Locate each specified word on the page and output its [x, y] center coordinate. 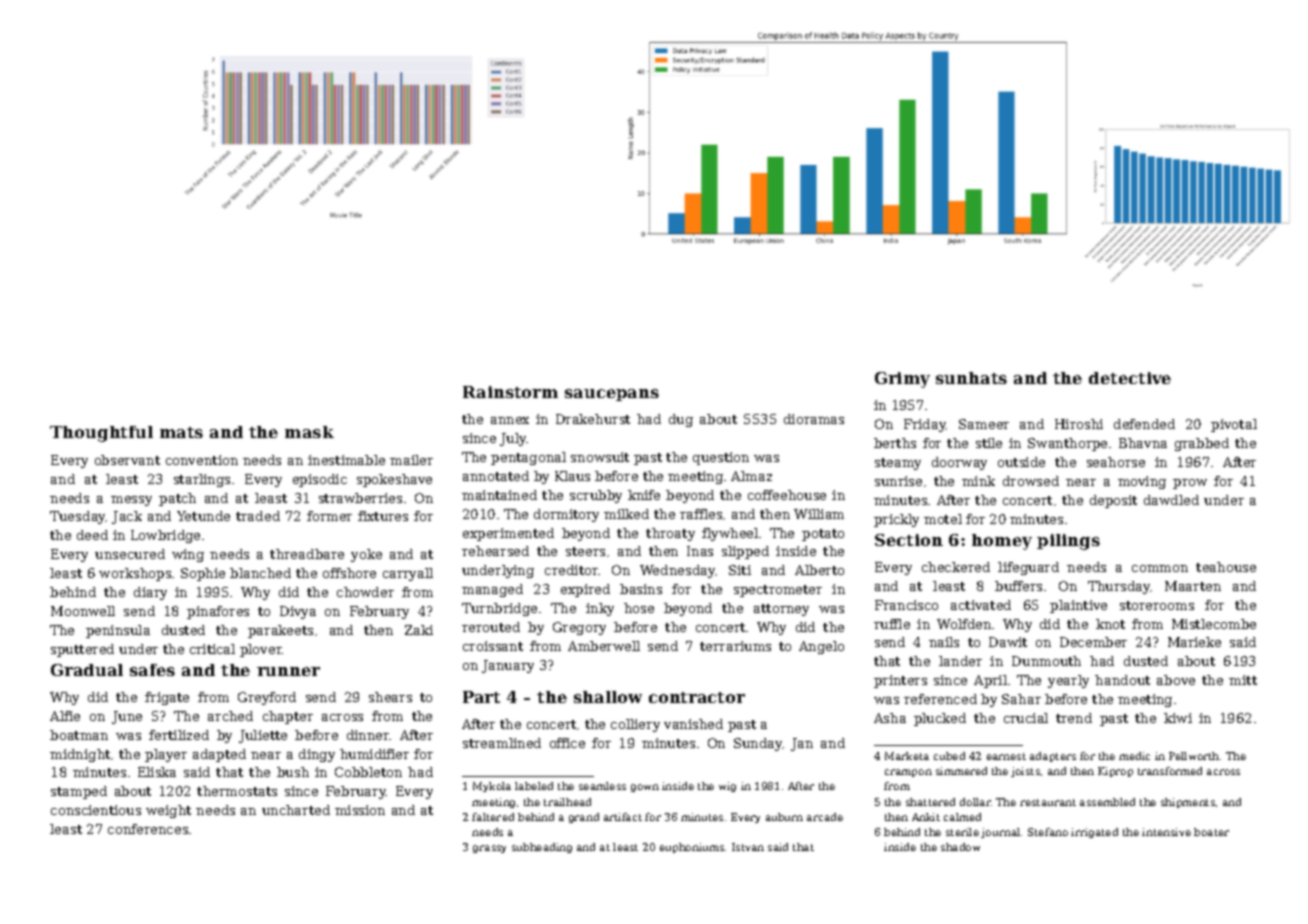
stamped [79, 792]
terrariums [735, 646]
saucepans [612, 395]
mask [309, 432]
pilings [1068, 542]
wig [727, 787]
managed [492, 590]
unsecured [130, 554]
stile [989, 443]
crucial [1026, 718]
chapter [288, 717]
